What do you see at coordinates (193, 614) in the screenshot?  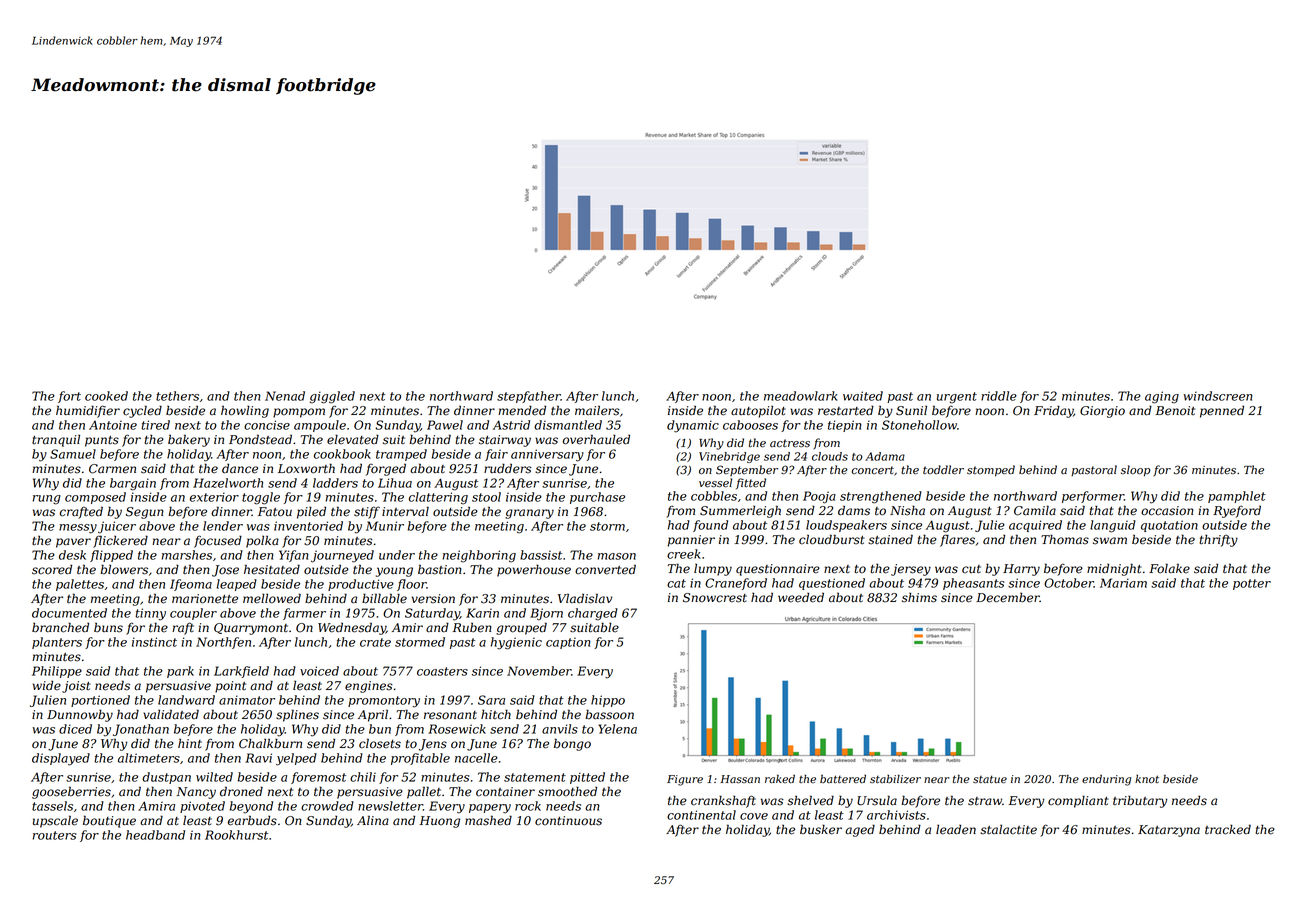 I see `coupler` at bounding box center [193, 614].
